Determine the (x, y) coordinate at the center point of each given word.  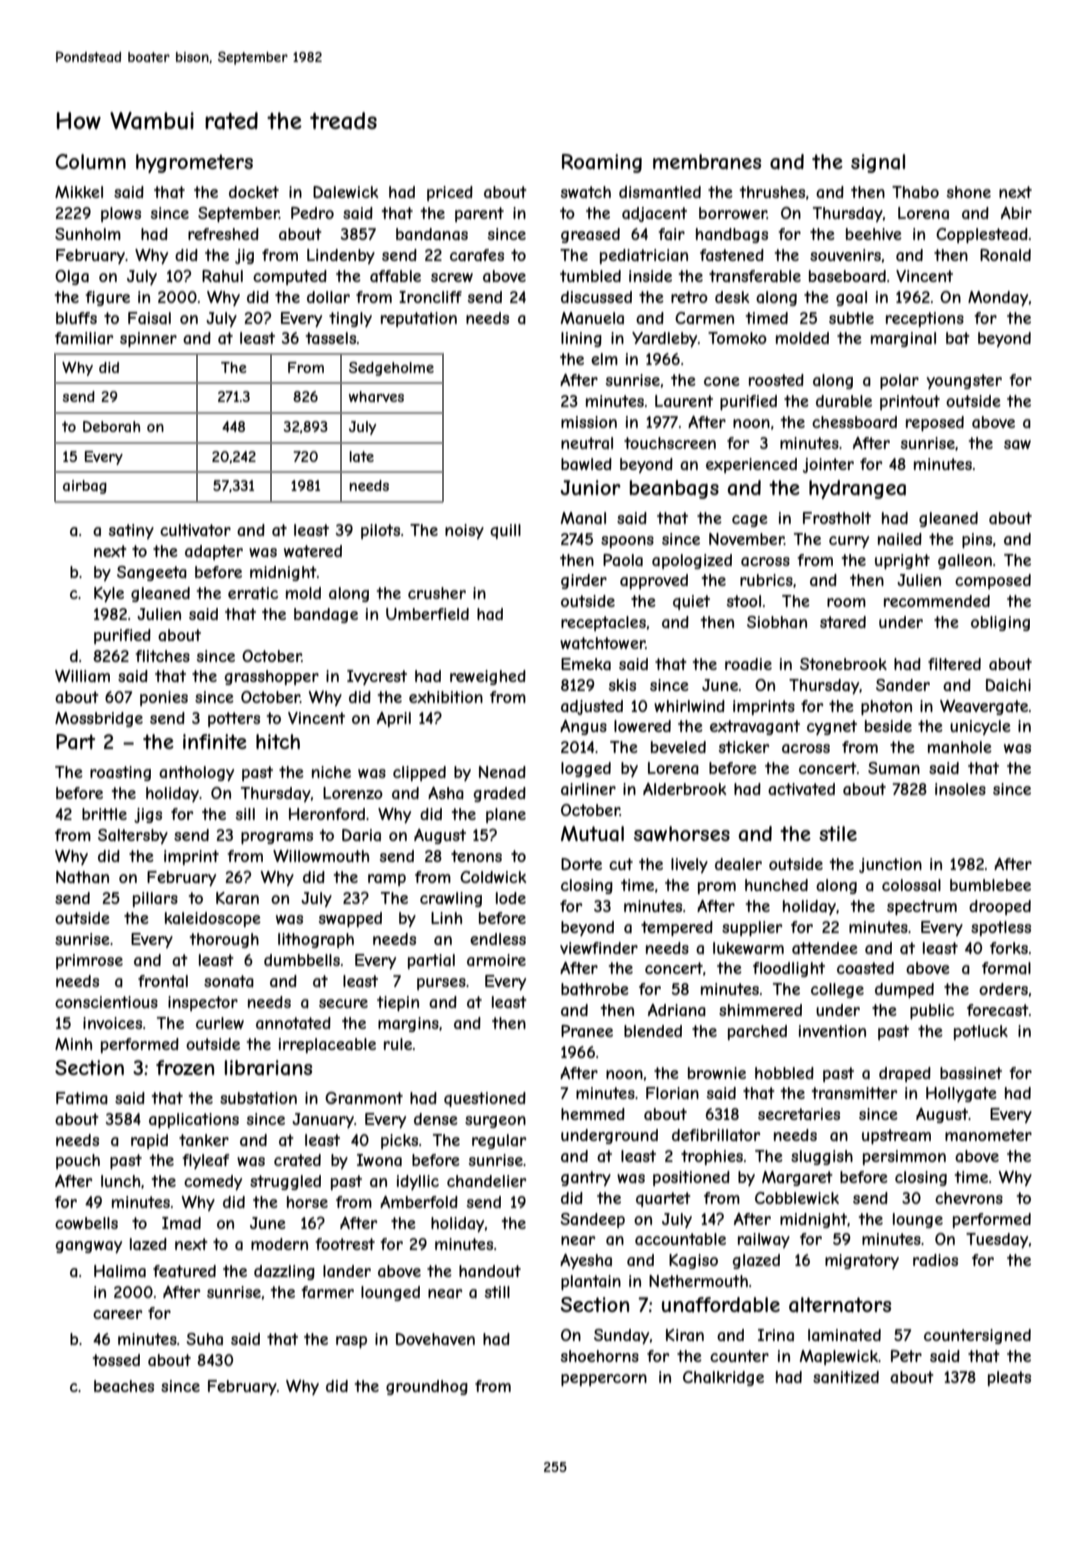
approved (654, 581)
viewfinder (599, 948)
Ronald (1005, 255)
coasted (865, 968)
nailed (900, 539)
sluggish (822, 1157)
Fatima (82, 1098)
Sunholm (88, 234)
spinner (148, 339)
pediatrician (644, 256)
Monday (998, 298)
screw (452, 277)
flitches (162, 656)
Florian (672, 1093)
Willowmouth (321, 856)
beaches (124, 1386)
